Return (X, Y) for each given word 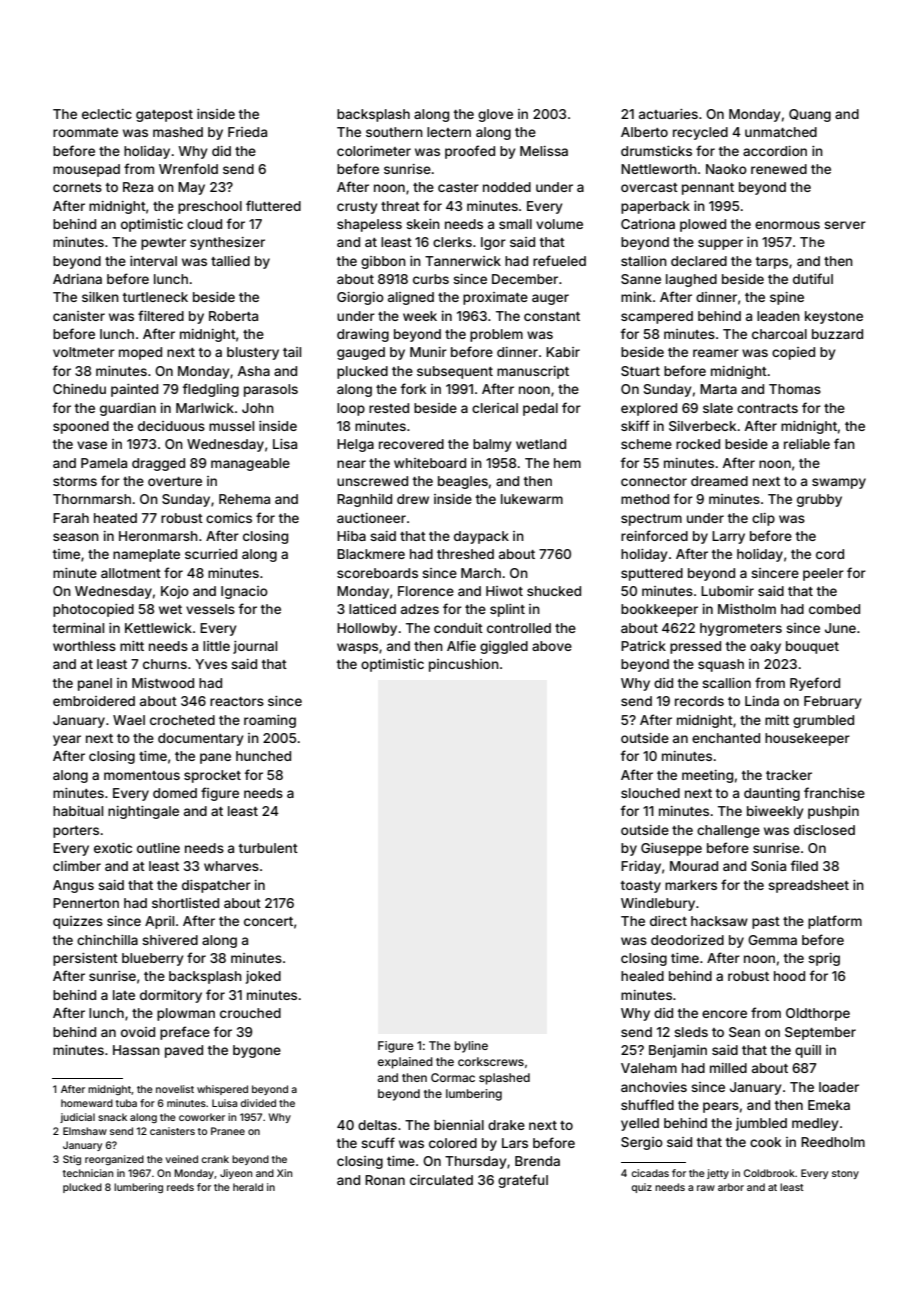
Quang (810, 115)
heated (115, 518)
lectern (449, 132)
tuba (126, 1103)
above (552, 646)
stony (845, 1174)
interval (153, 261)
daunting (772, 794)
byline (471, 1047)
